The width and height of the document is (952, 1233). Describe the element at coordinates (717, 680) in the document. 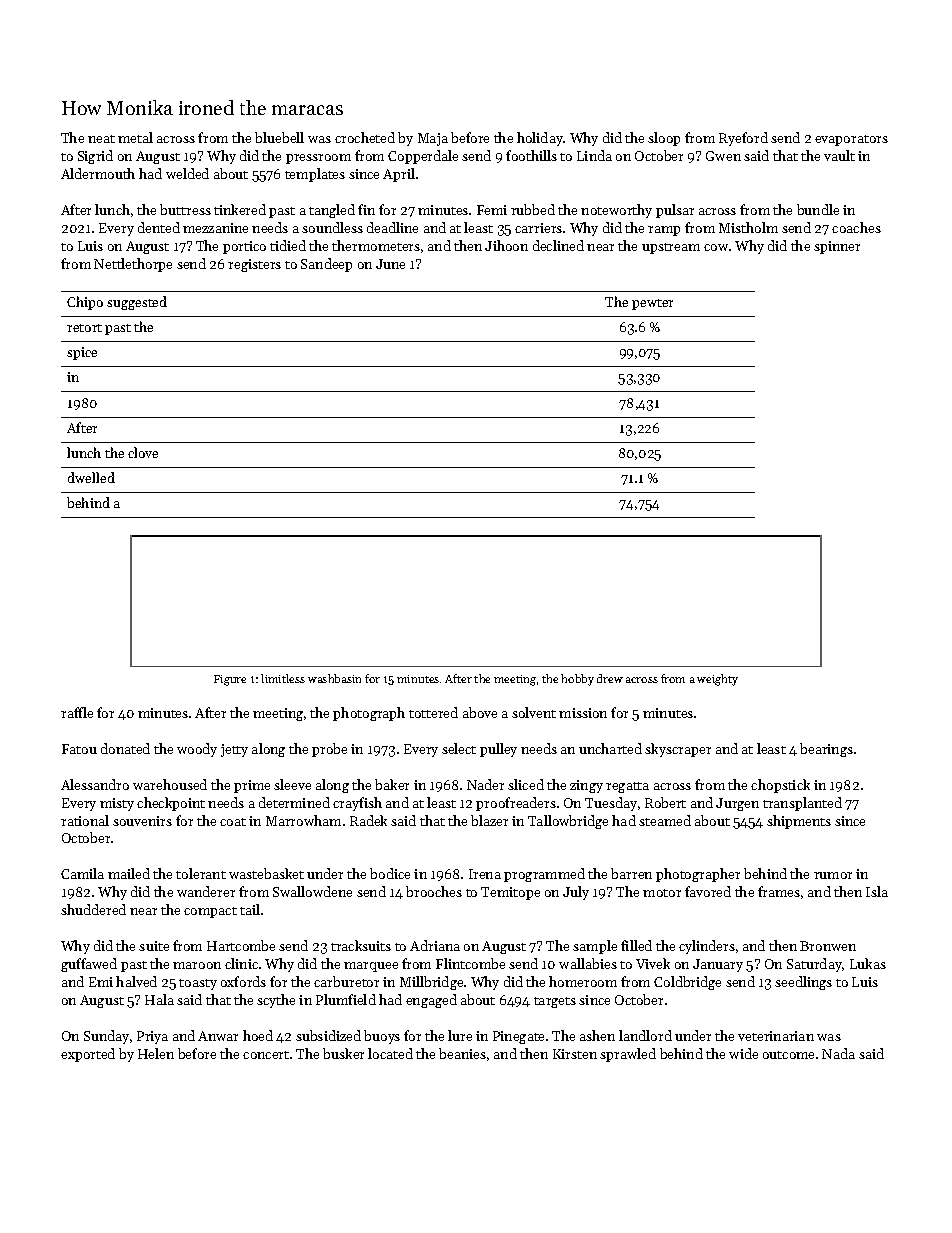

I see `weighty` at that location.
